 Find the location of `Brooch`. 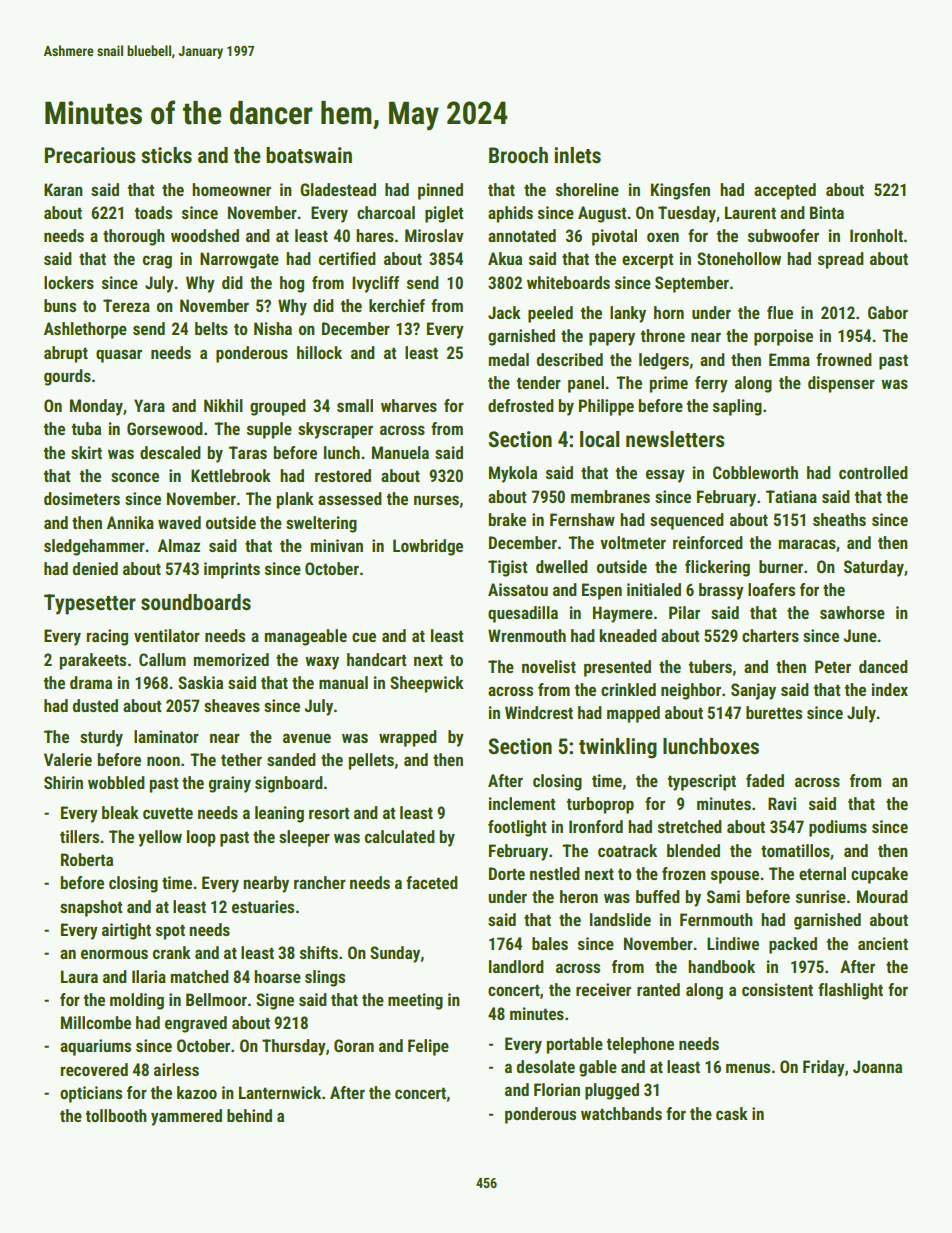

Brooch is located at coordinates (518, 155).
